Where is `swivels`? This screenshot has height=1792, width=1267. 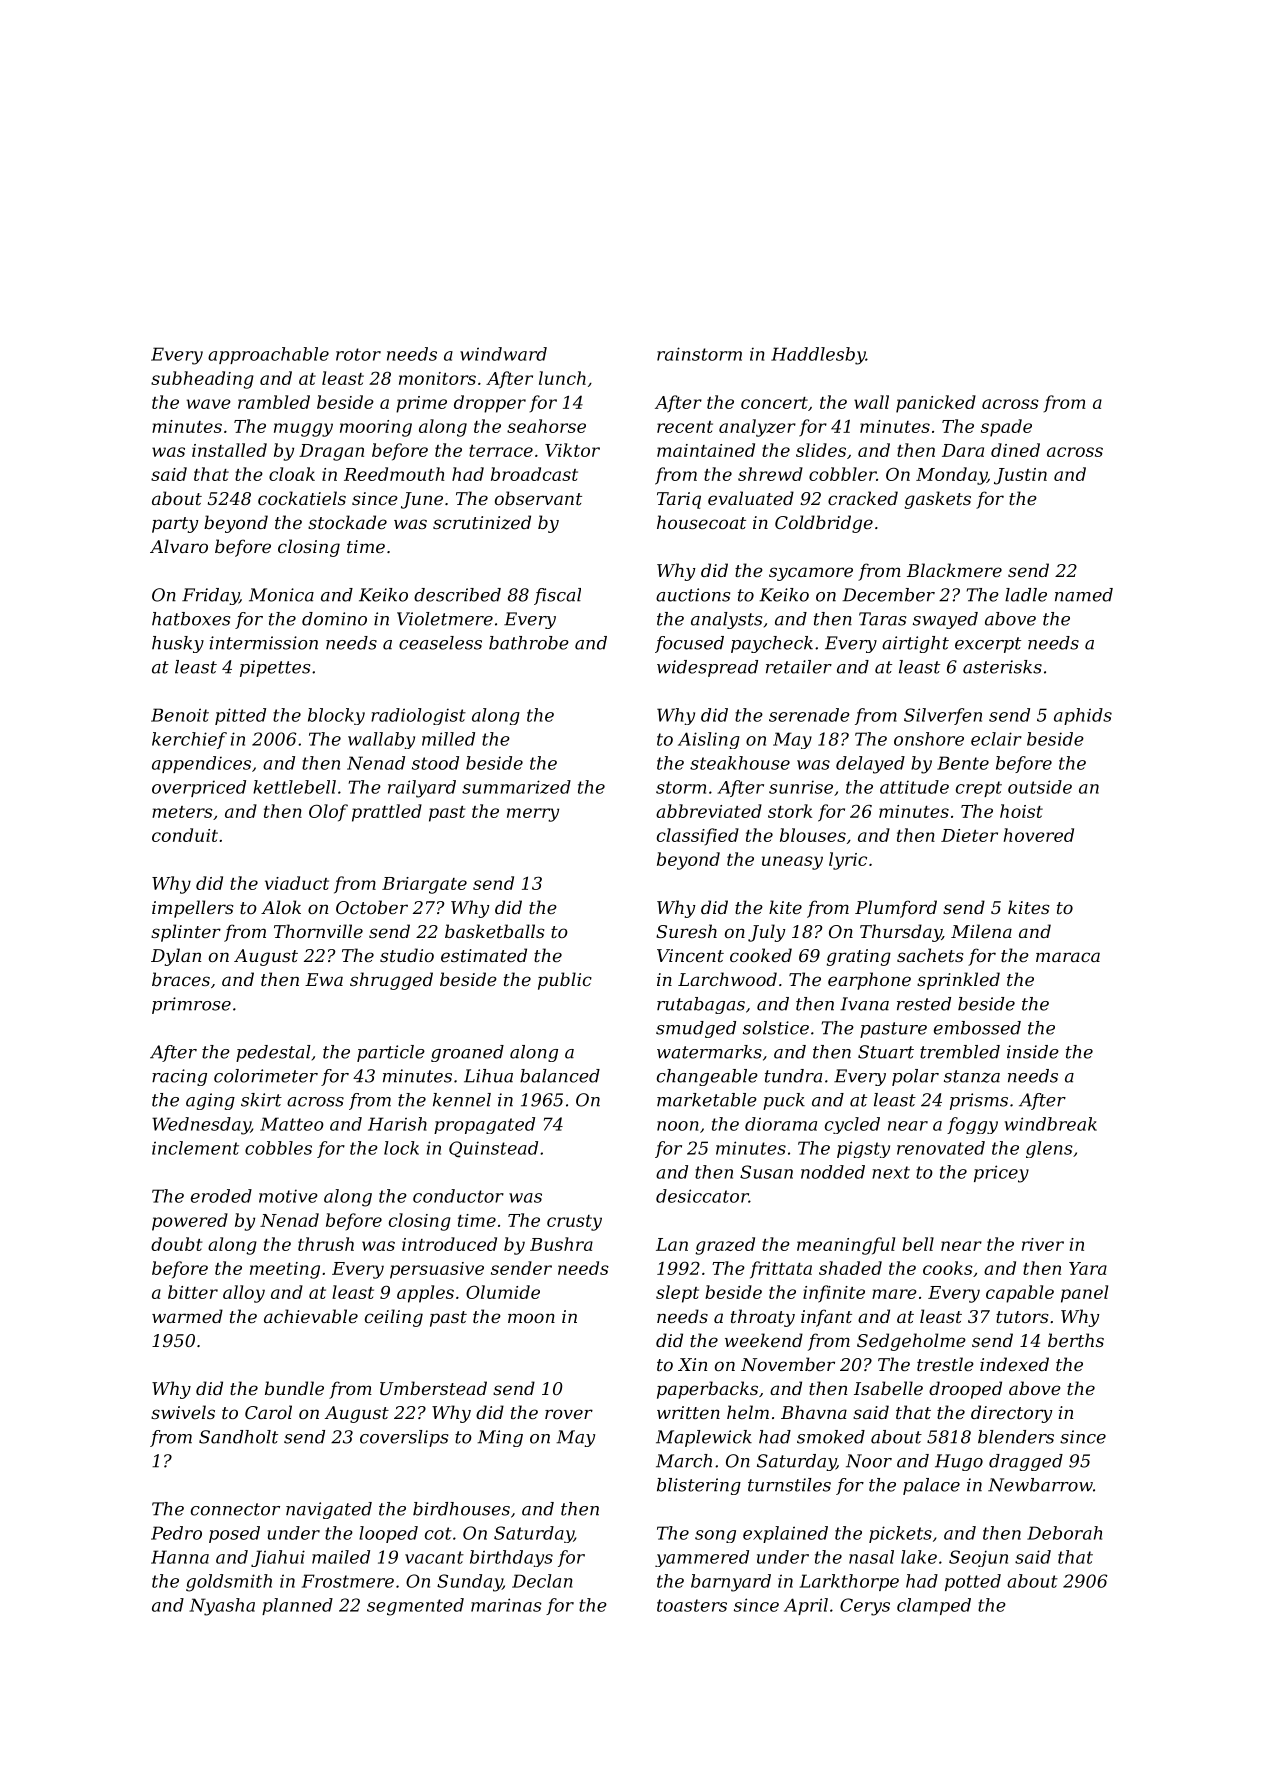
swivels is located at coordinates (183, 1412).
